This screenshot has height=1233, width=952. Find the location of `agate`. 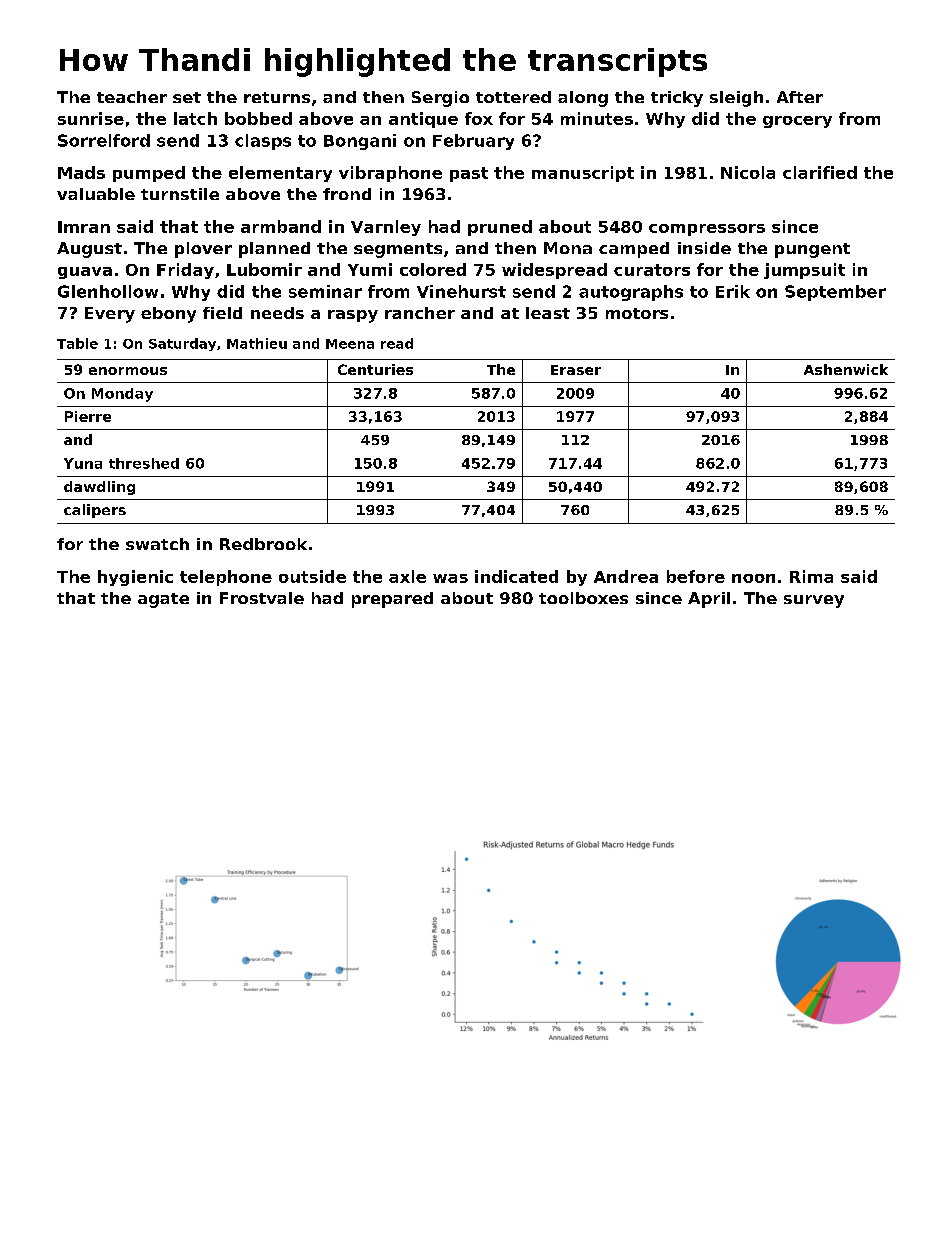

agate is located at coordinates (163, 600).
